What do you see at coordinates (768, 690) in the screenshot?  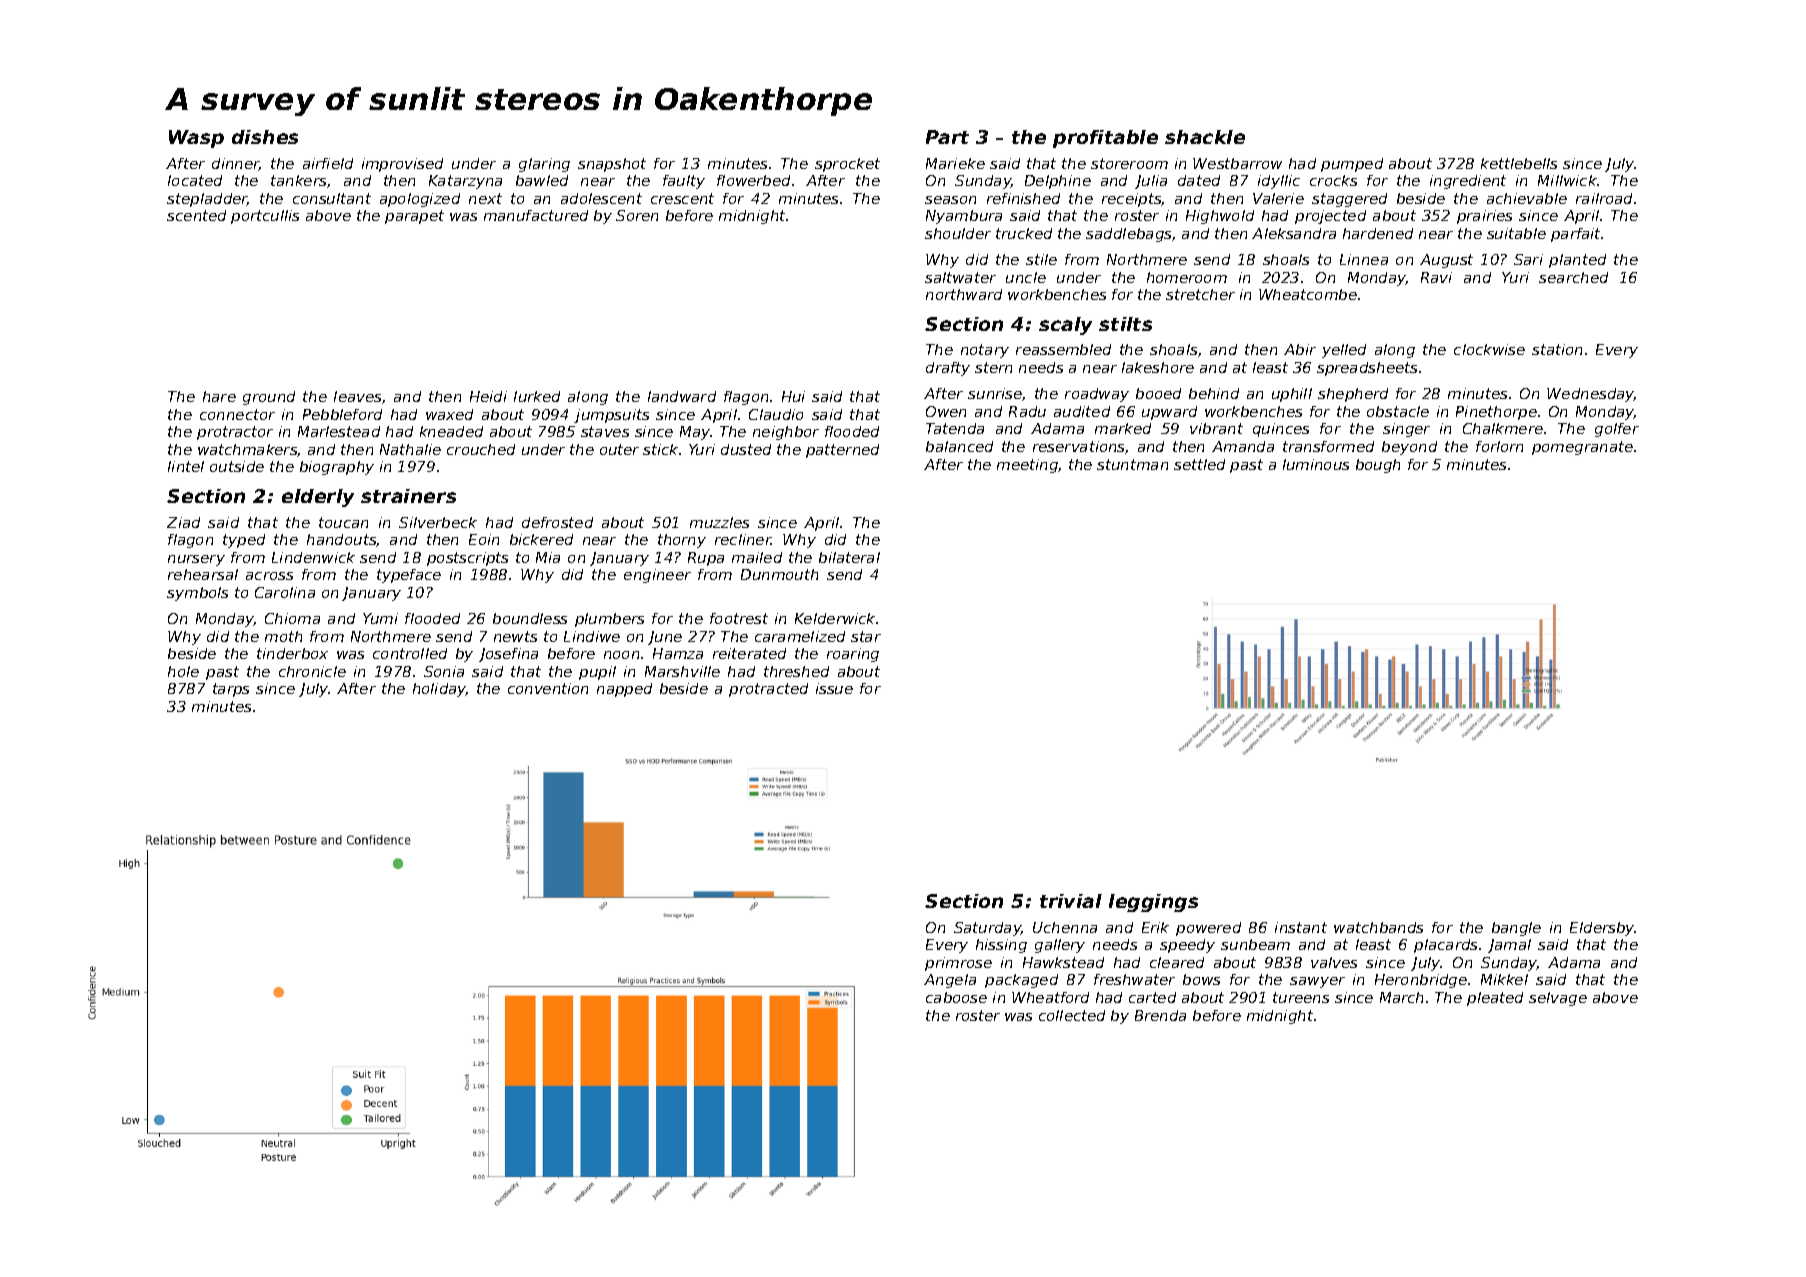 I see `protracted` at bounding box center [768, 690].
